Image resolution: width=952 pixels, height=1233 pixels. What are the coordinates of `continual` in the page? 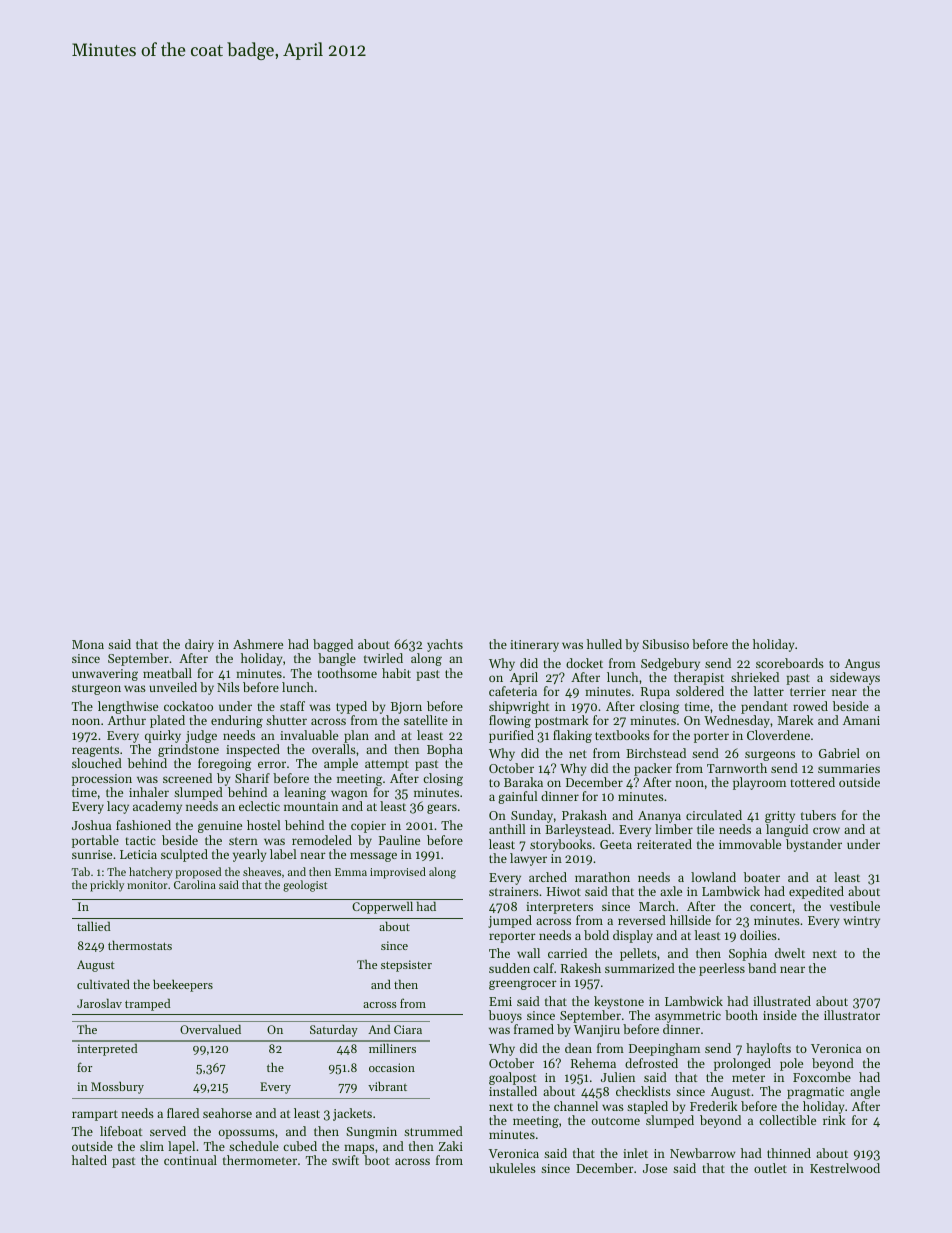 It's located at (190, 1160).
